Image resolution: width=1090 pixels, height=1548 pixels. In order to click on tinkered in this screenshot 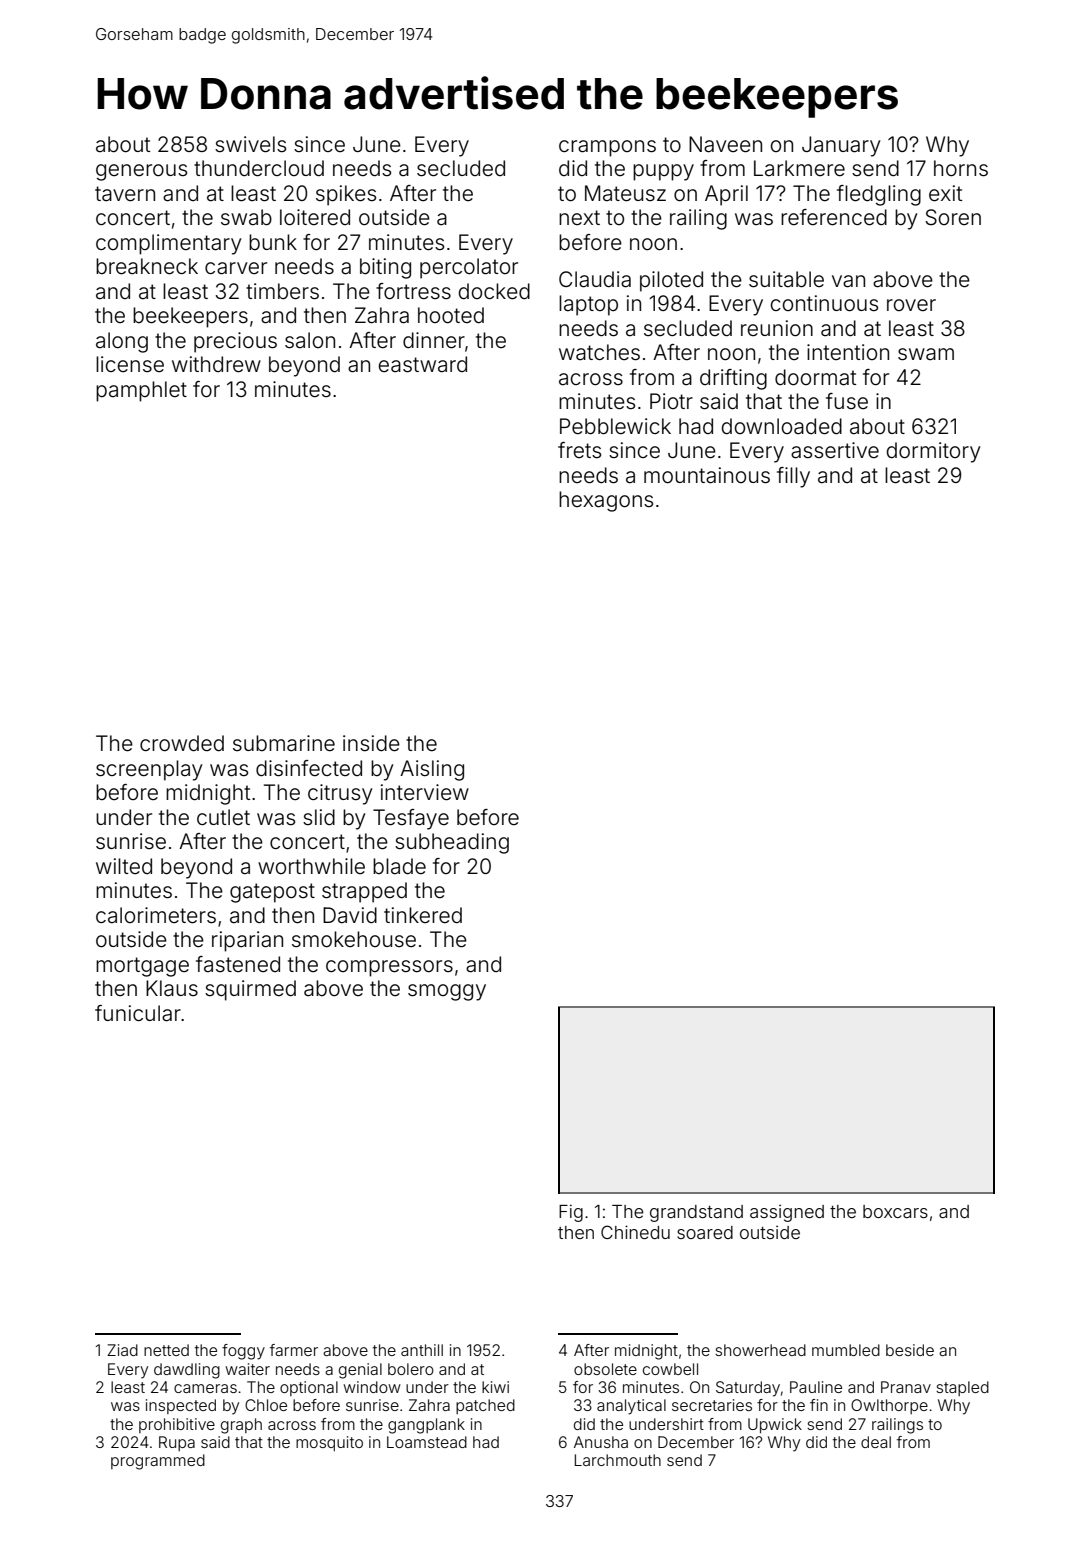, I will do `click(423, 915)`.
